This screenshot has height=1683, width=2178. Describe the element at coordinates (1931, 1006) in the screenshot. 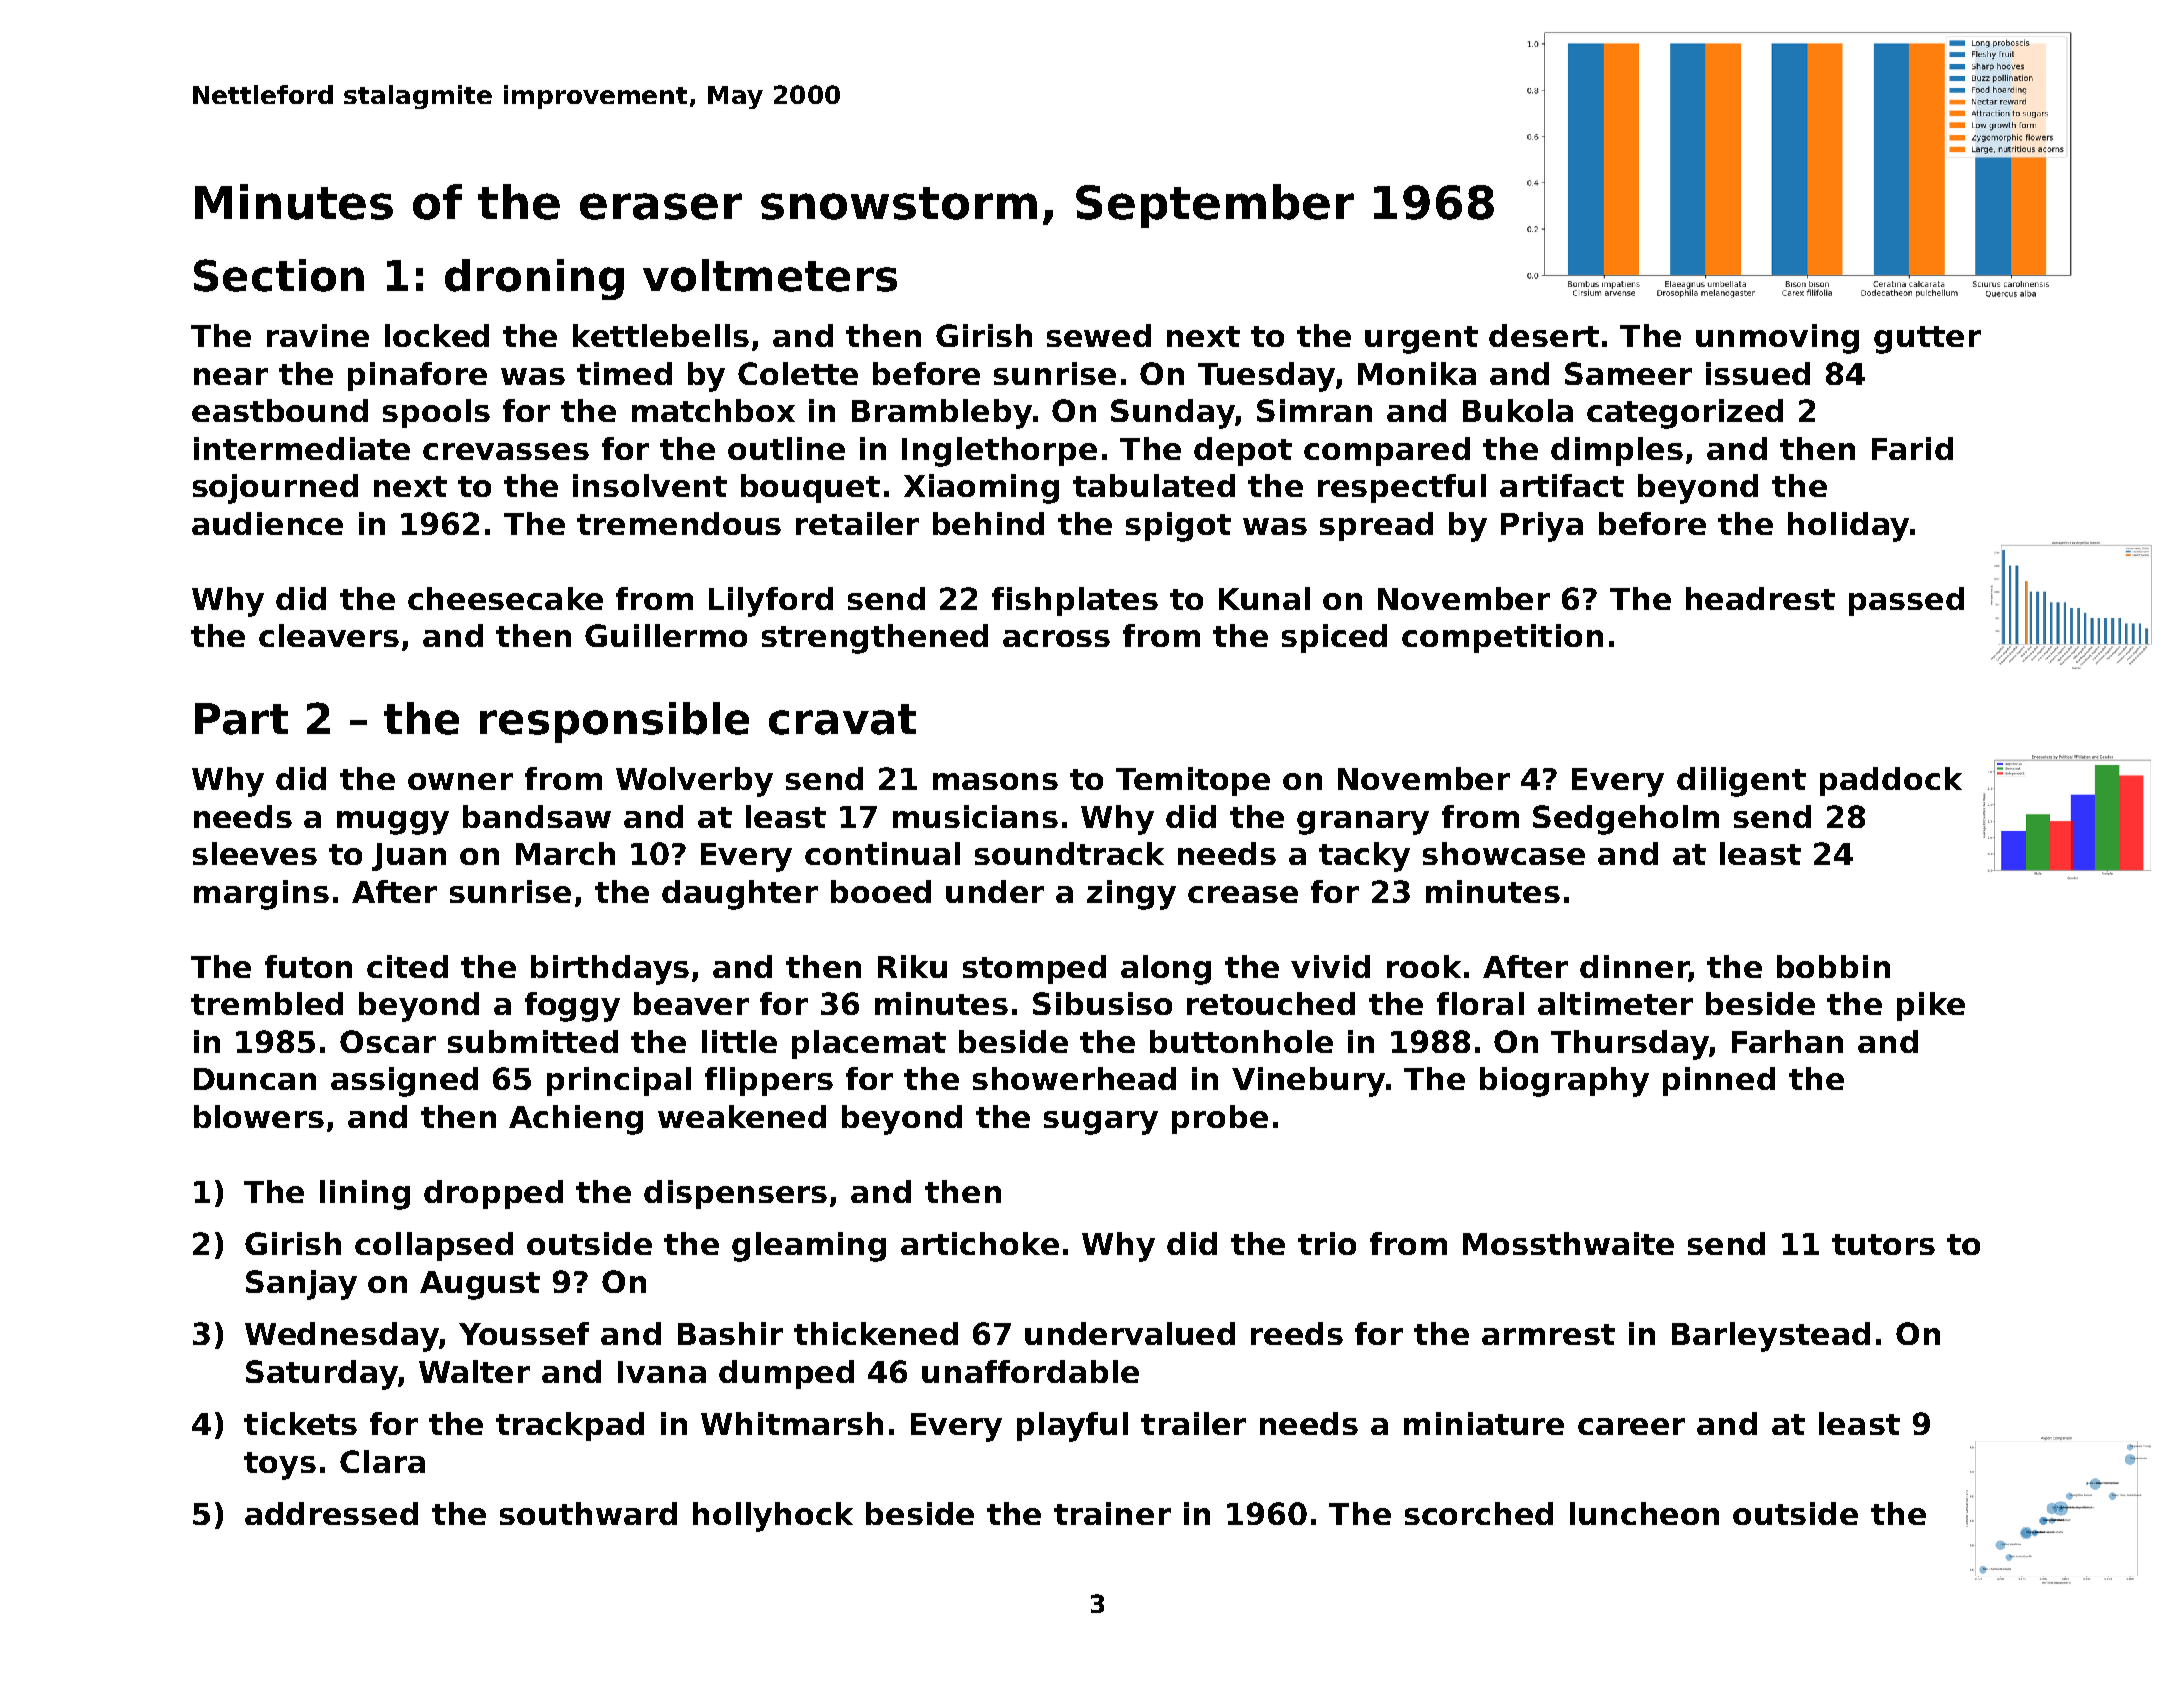

I see `pike` at that location.
